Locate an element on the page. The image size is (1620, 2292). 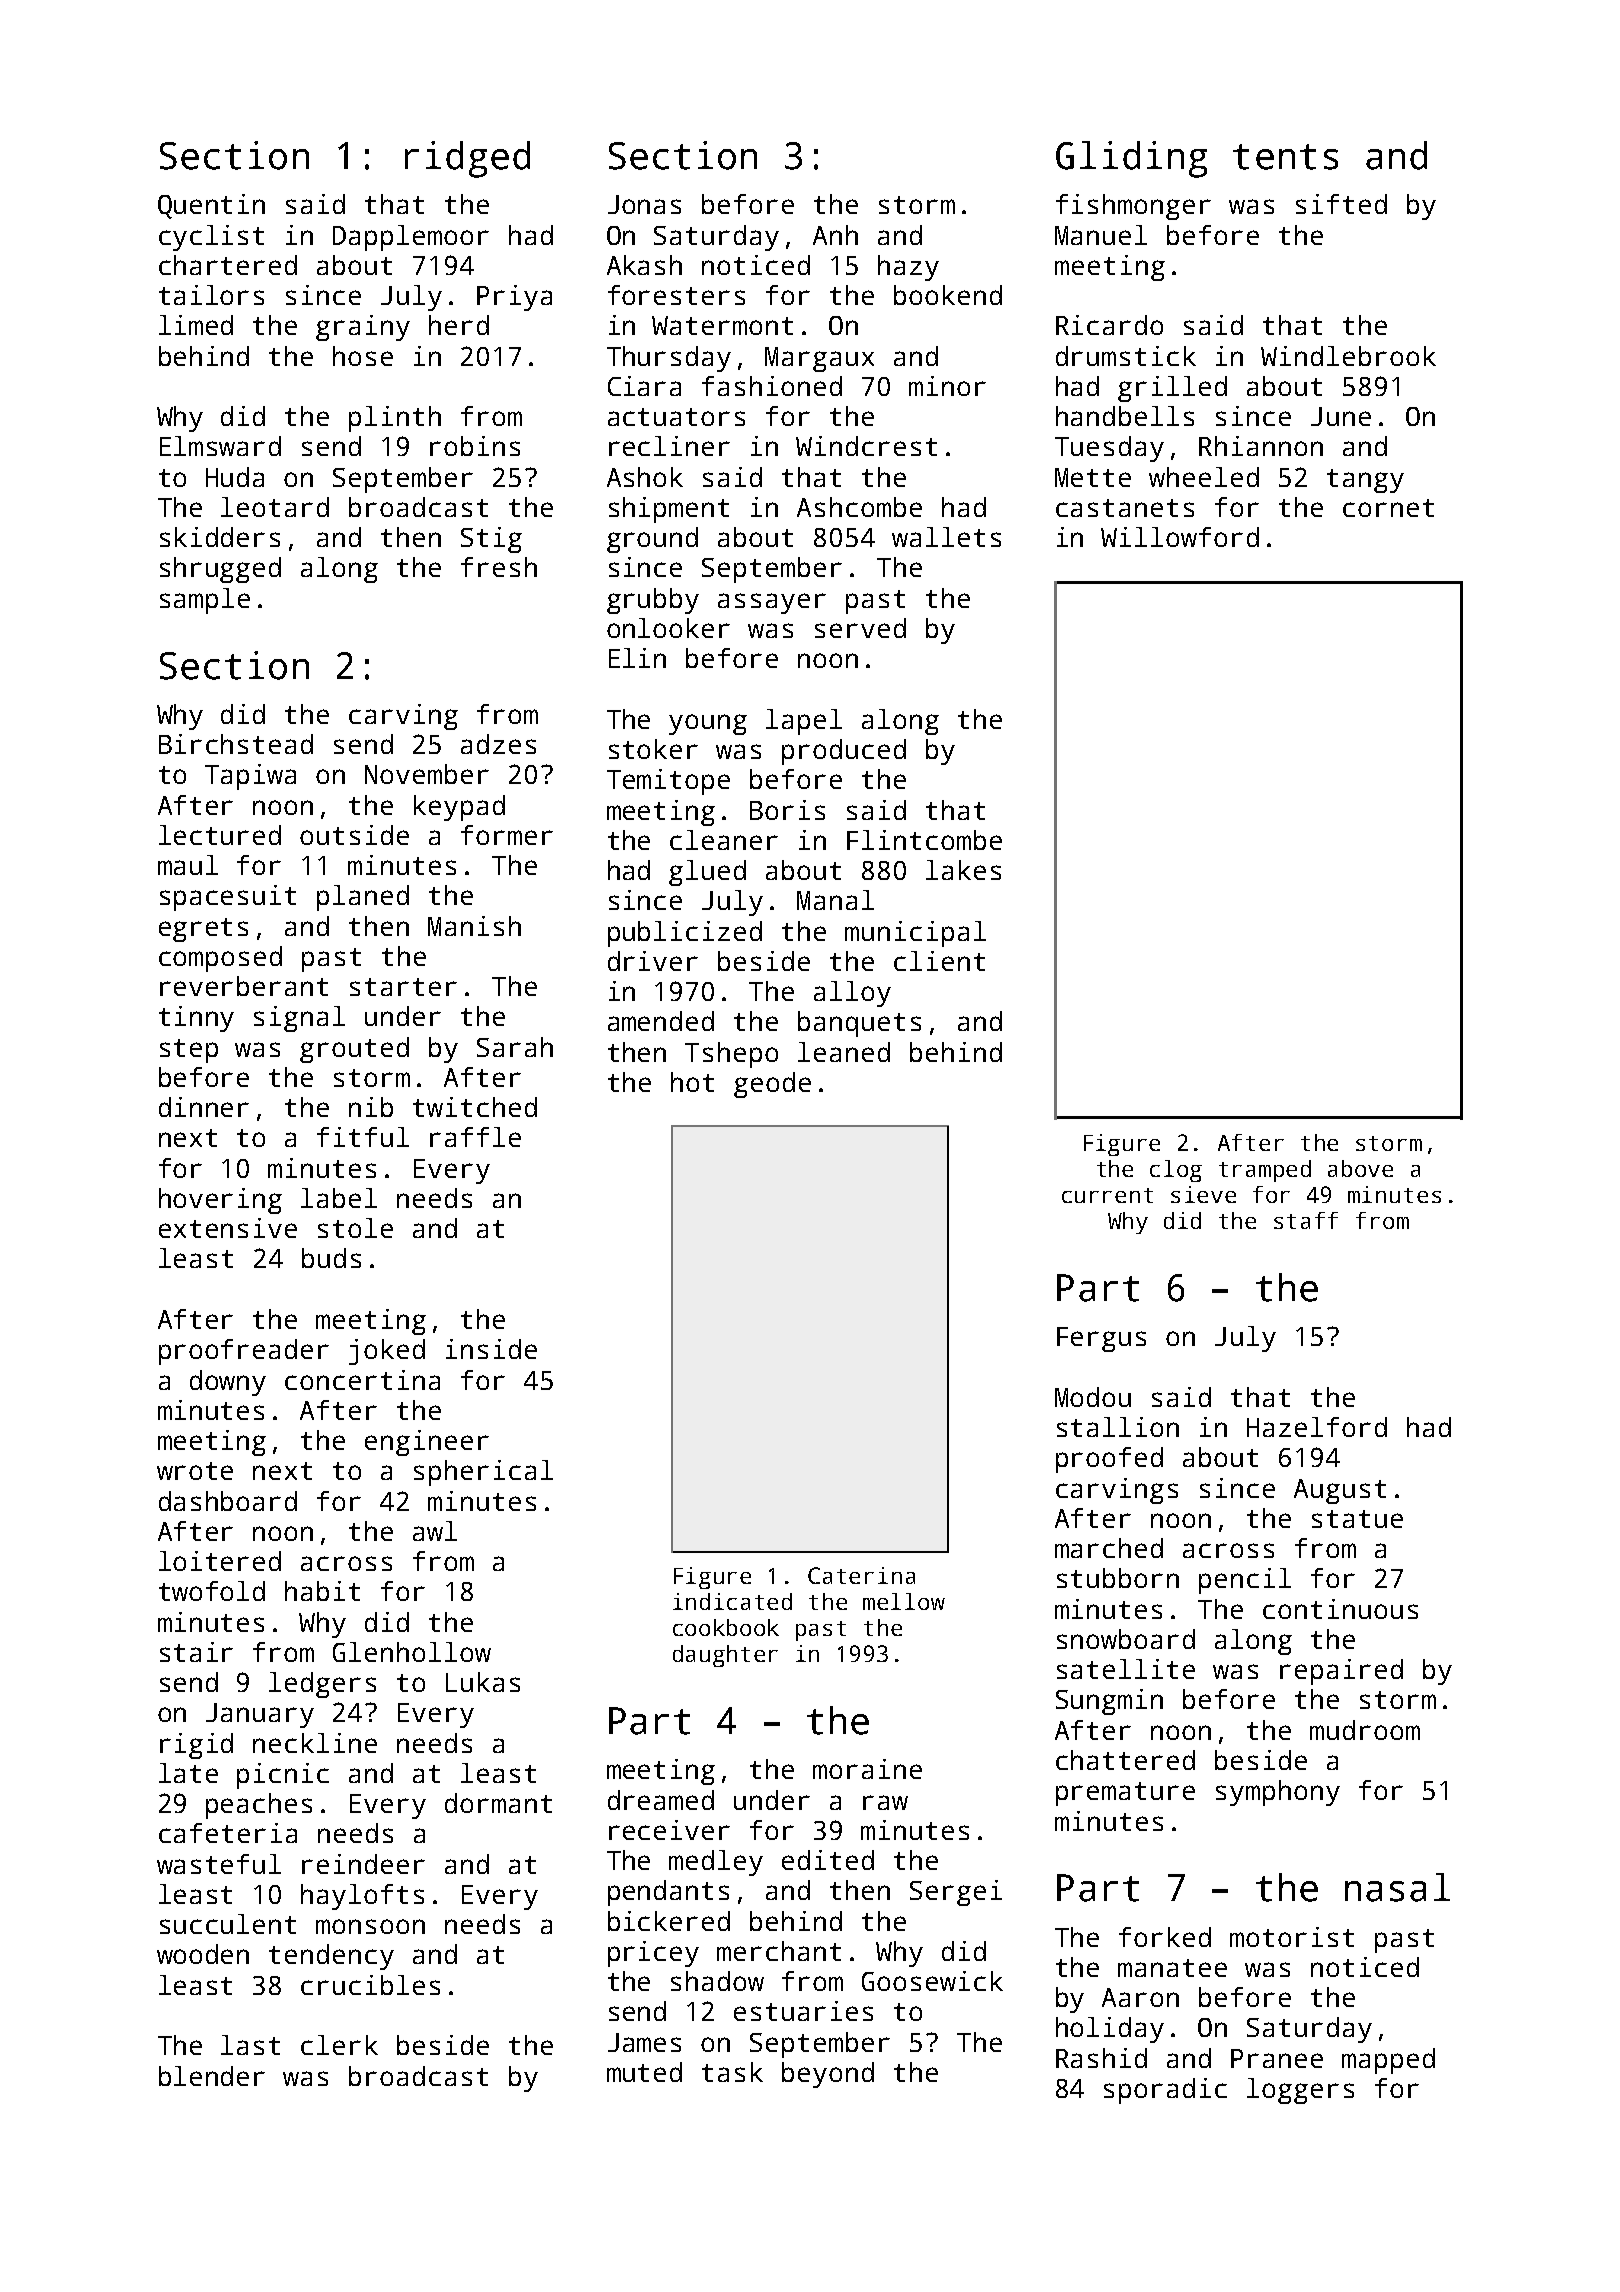
Quentin is located at coordinates (211, 206).
